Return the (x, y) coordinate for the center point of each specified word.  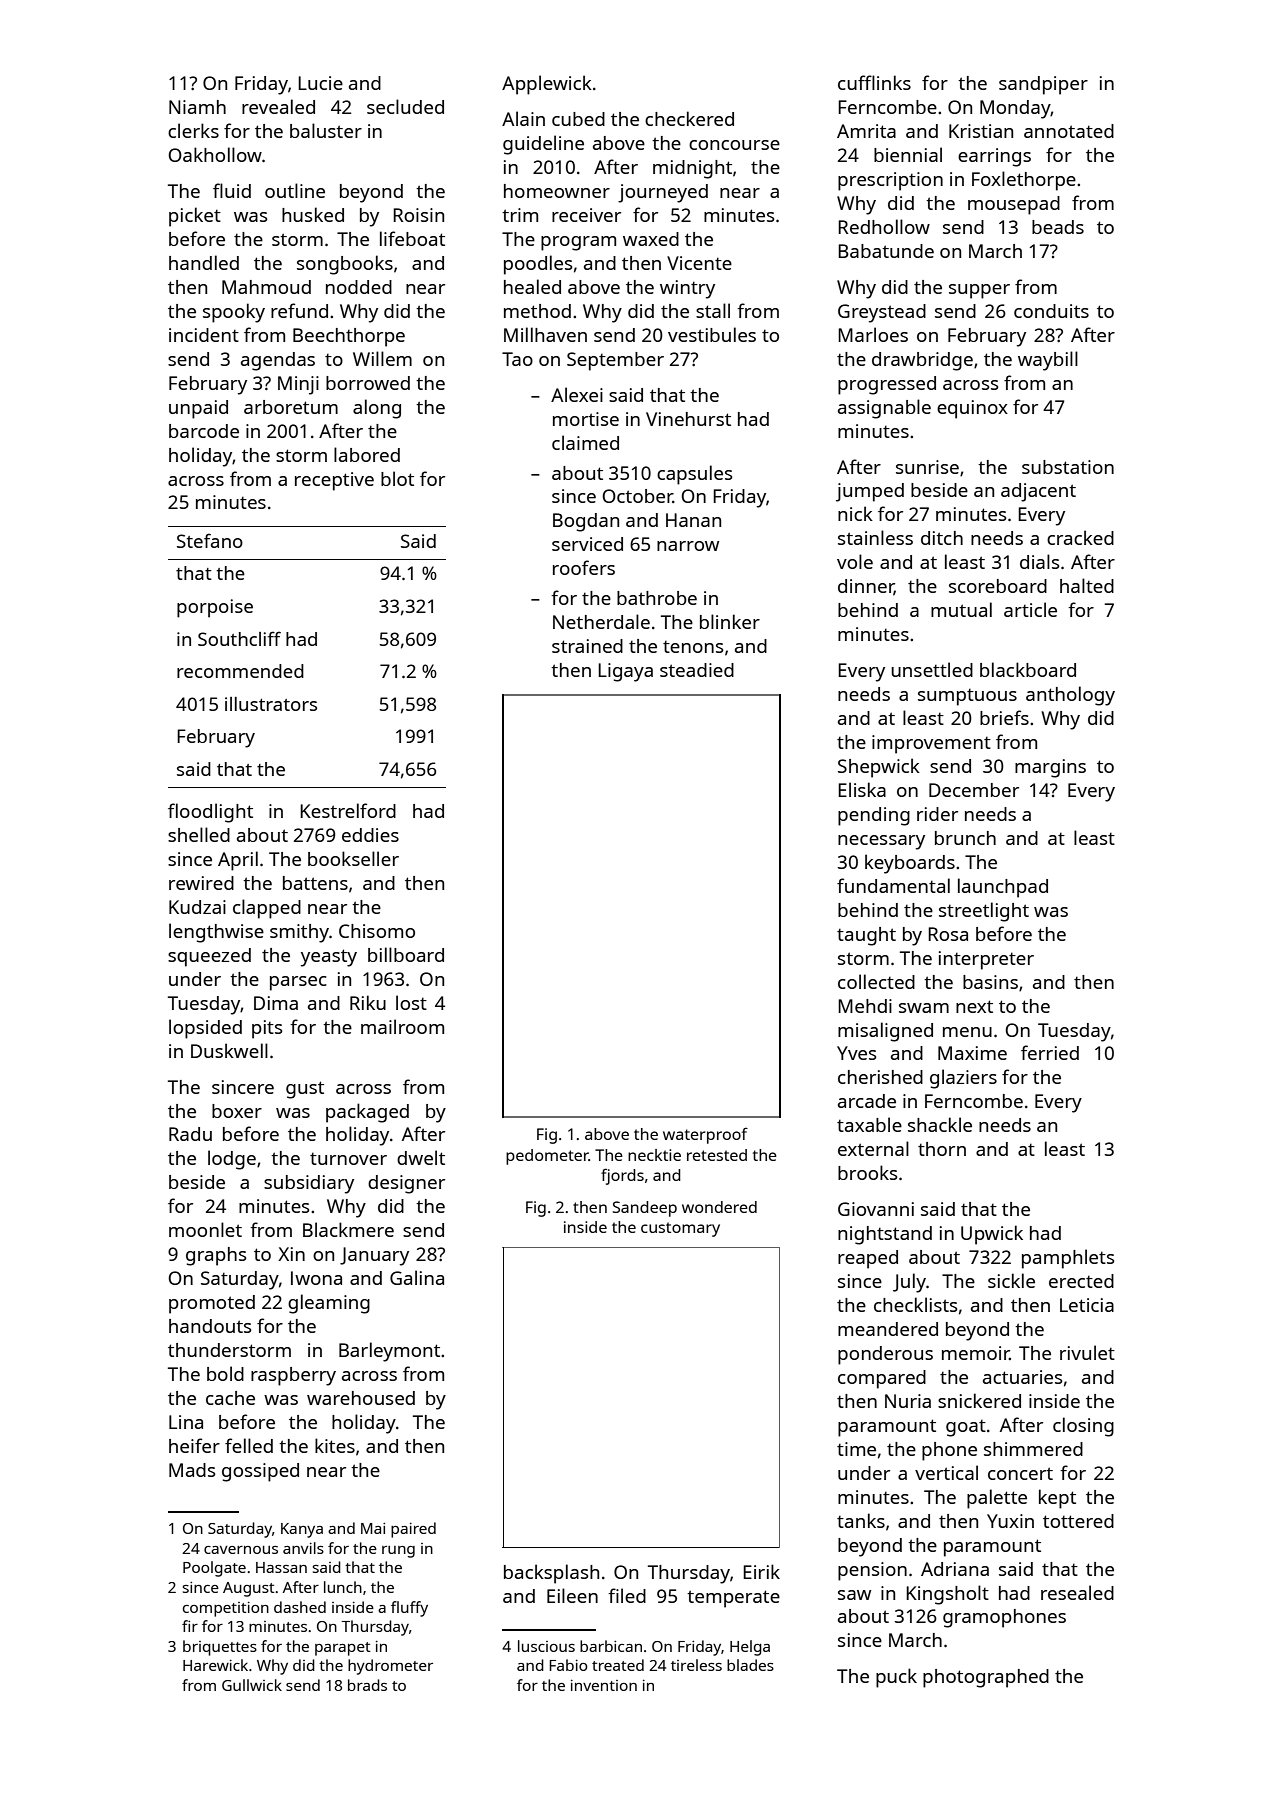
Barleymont (389, 1352)
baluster (326, 130)
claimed (585, 442)
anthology (1070, 696)
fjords (622, 1176)
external (873, 1148)
